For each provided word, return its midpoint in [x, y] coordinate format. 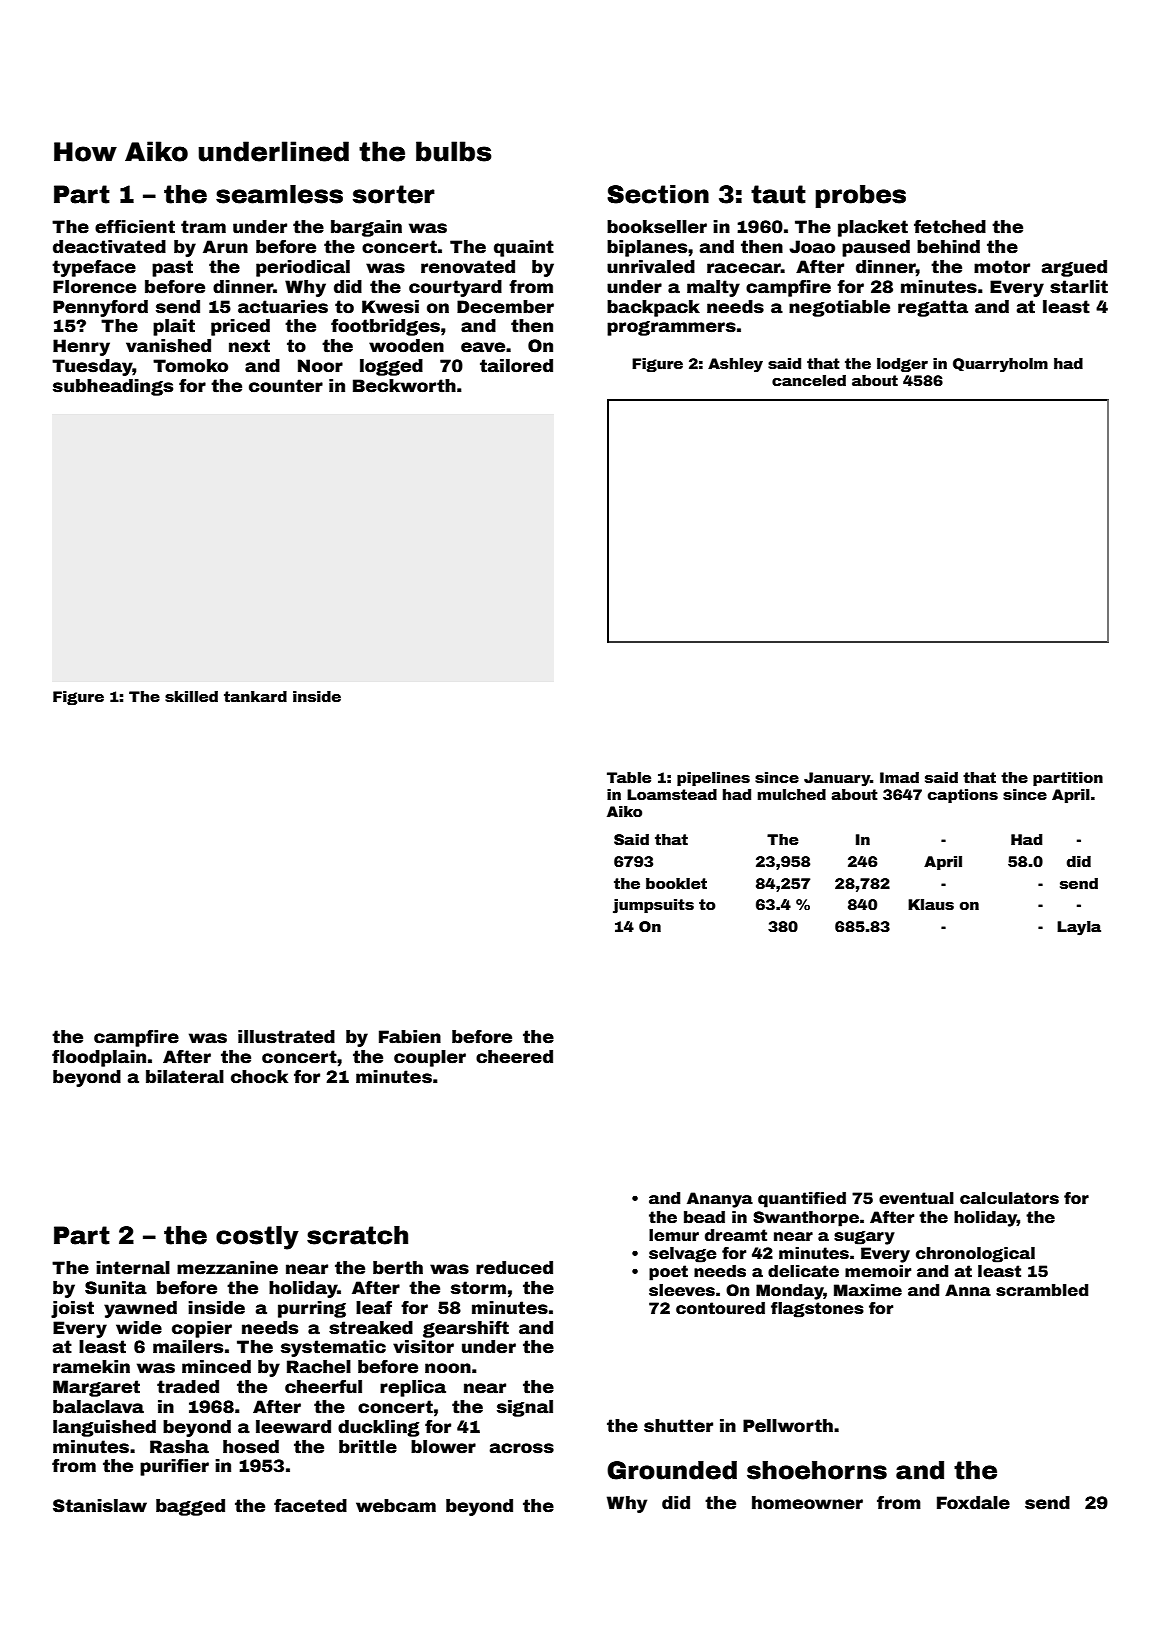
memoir [878, 1271]
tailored [516, 366]
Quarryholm [1000, 365]
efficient [135, 227]
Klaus [931, 904]
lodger [902, 365]
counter [286, 386]
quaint [524, 248]
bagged [190, 1507]
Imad [899, 777]
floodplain [99, 1058]
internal [133, 1268]
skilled [191, 696]
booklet [676, 883]
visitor [423, 1347]
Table [629, 777]
